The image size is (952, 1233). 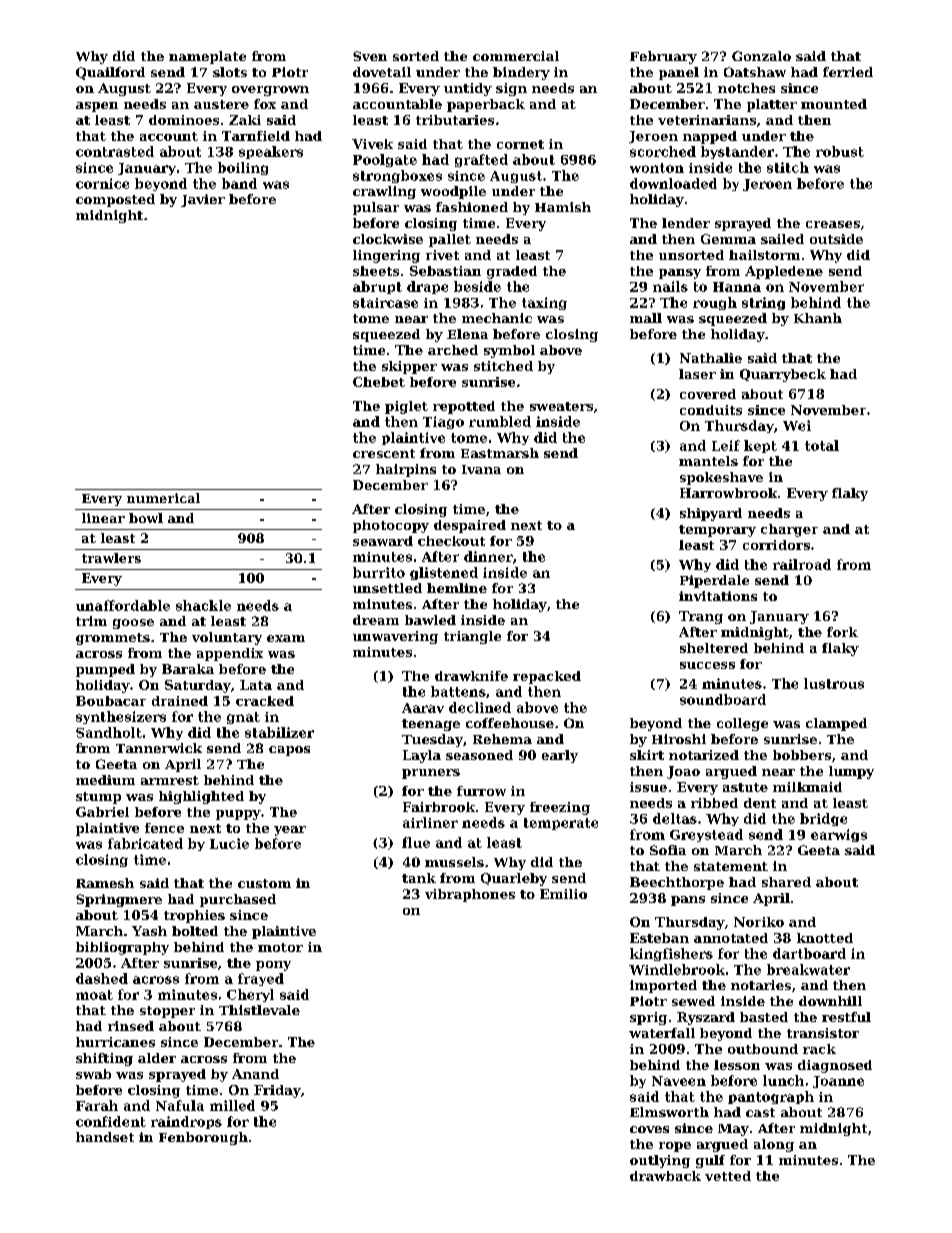 I want to click on boiling, so click(x=243, y=168).
